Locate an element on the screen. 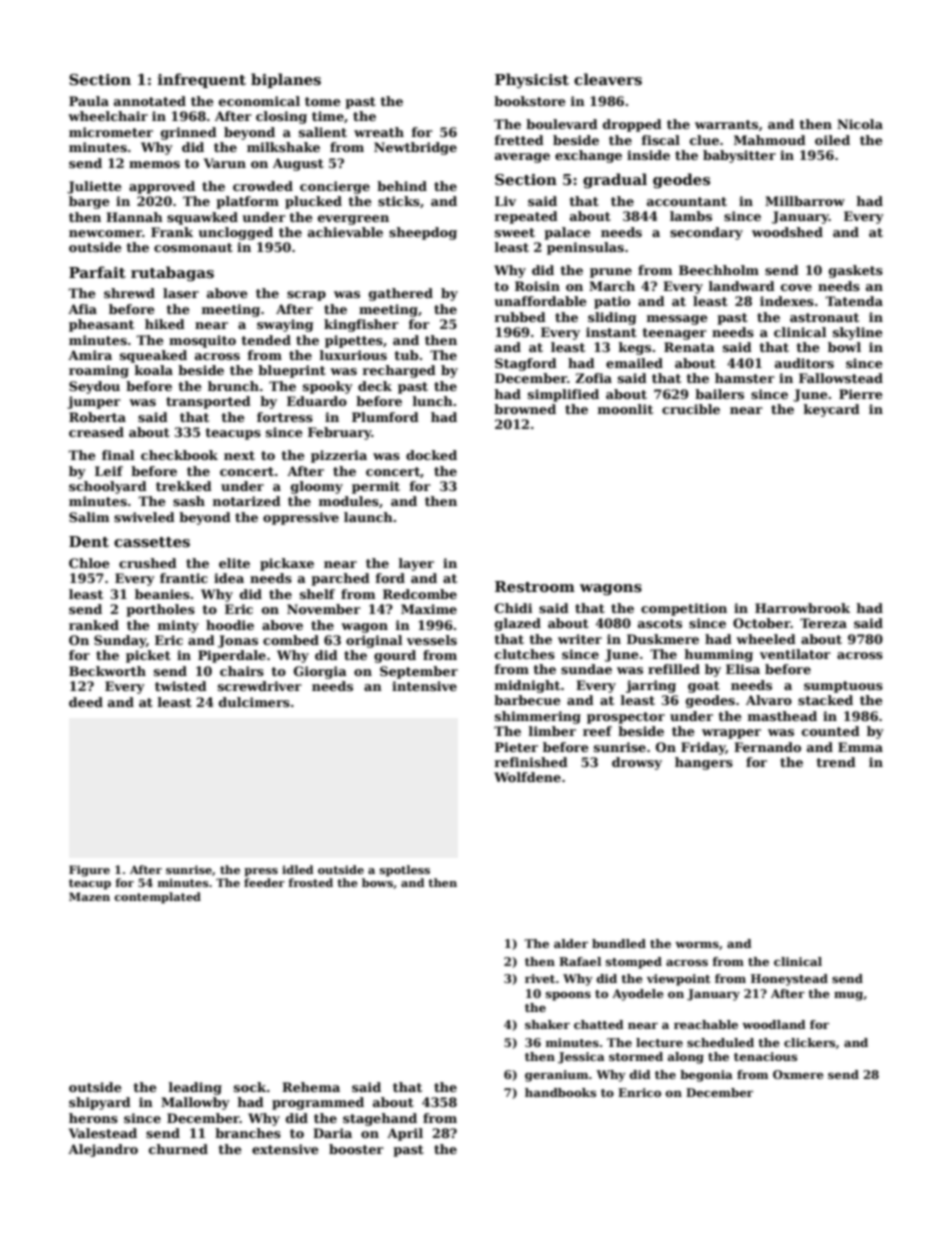  Physicist is located at coordinates (532, 80).
